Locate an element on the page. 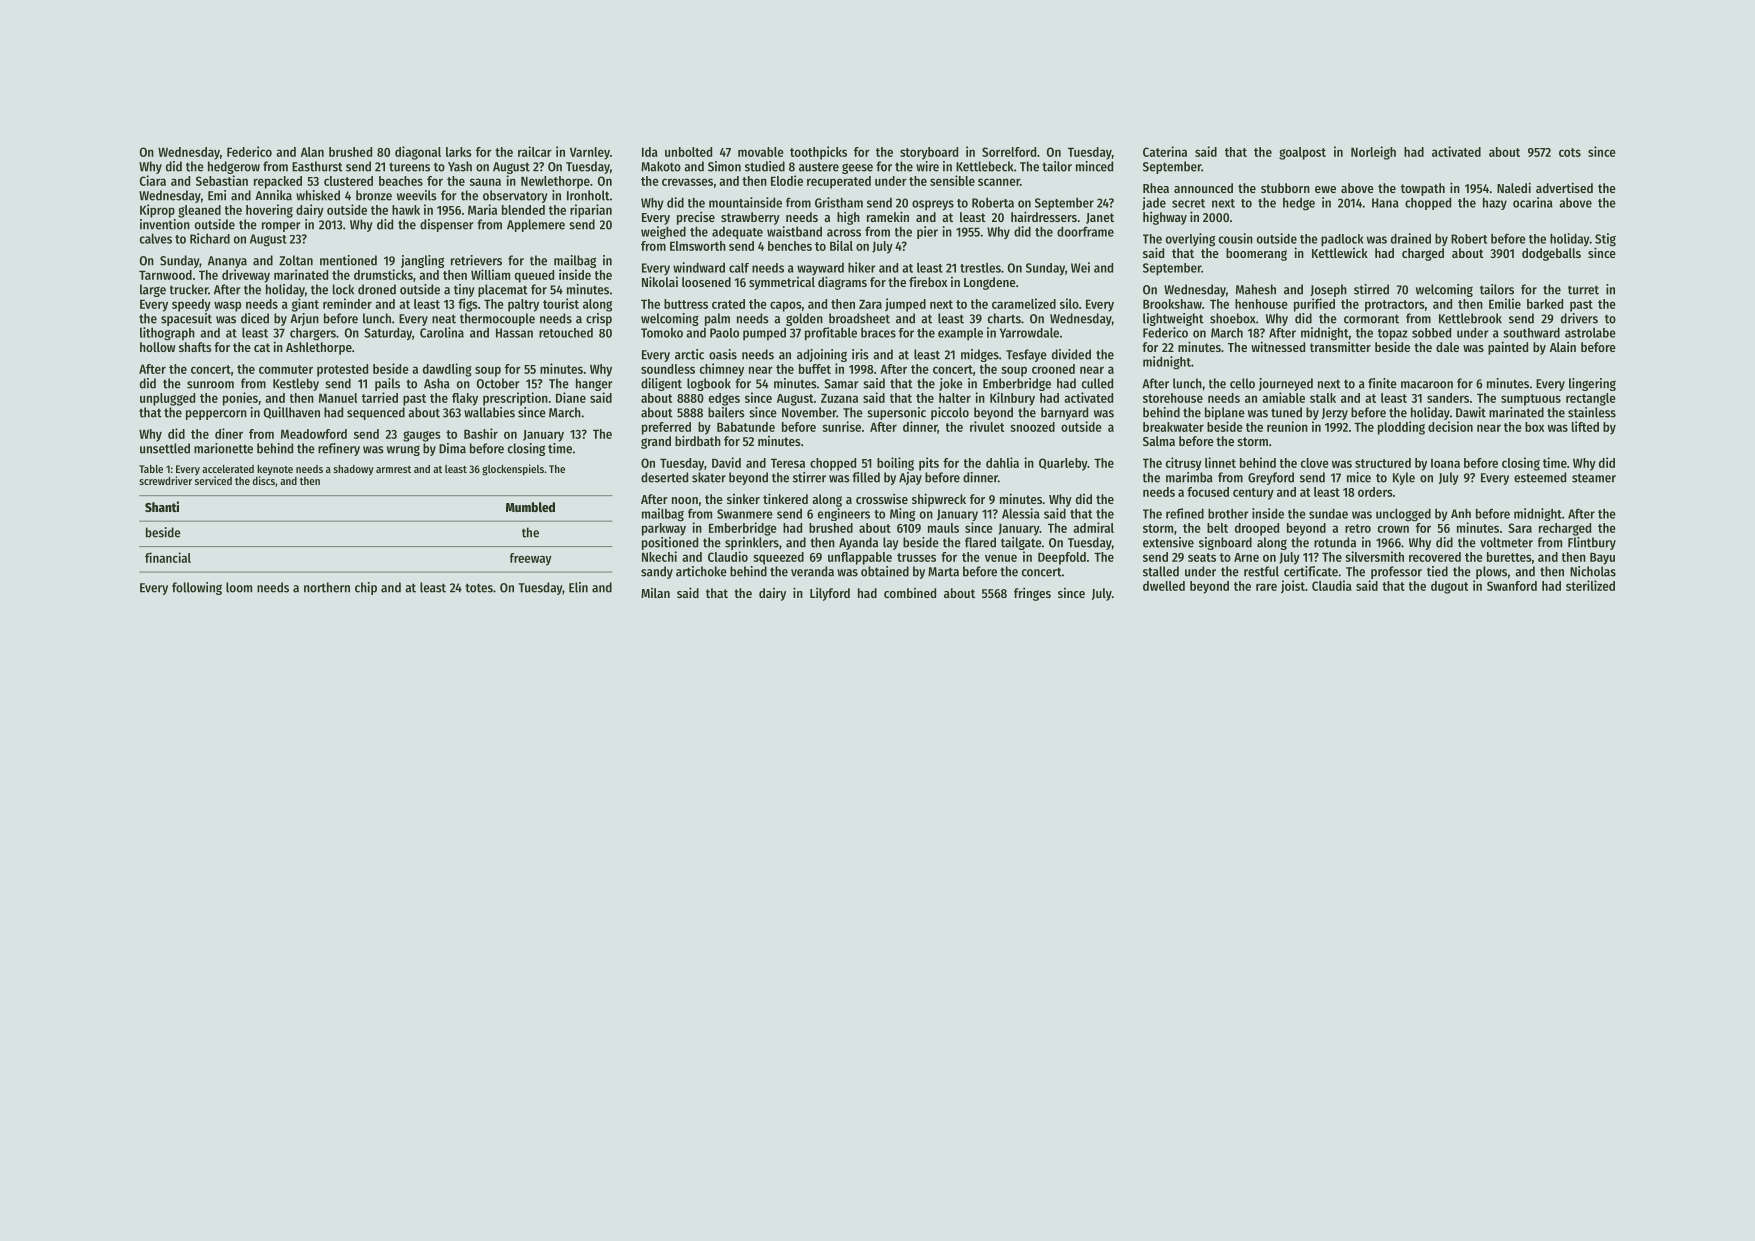 The height and width of the page is (1241, 1755). Sorrelford is located at coordinates (1009, 152).
